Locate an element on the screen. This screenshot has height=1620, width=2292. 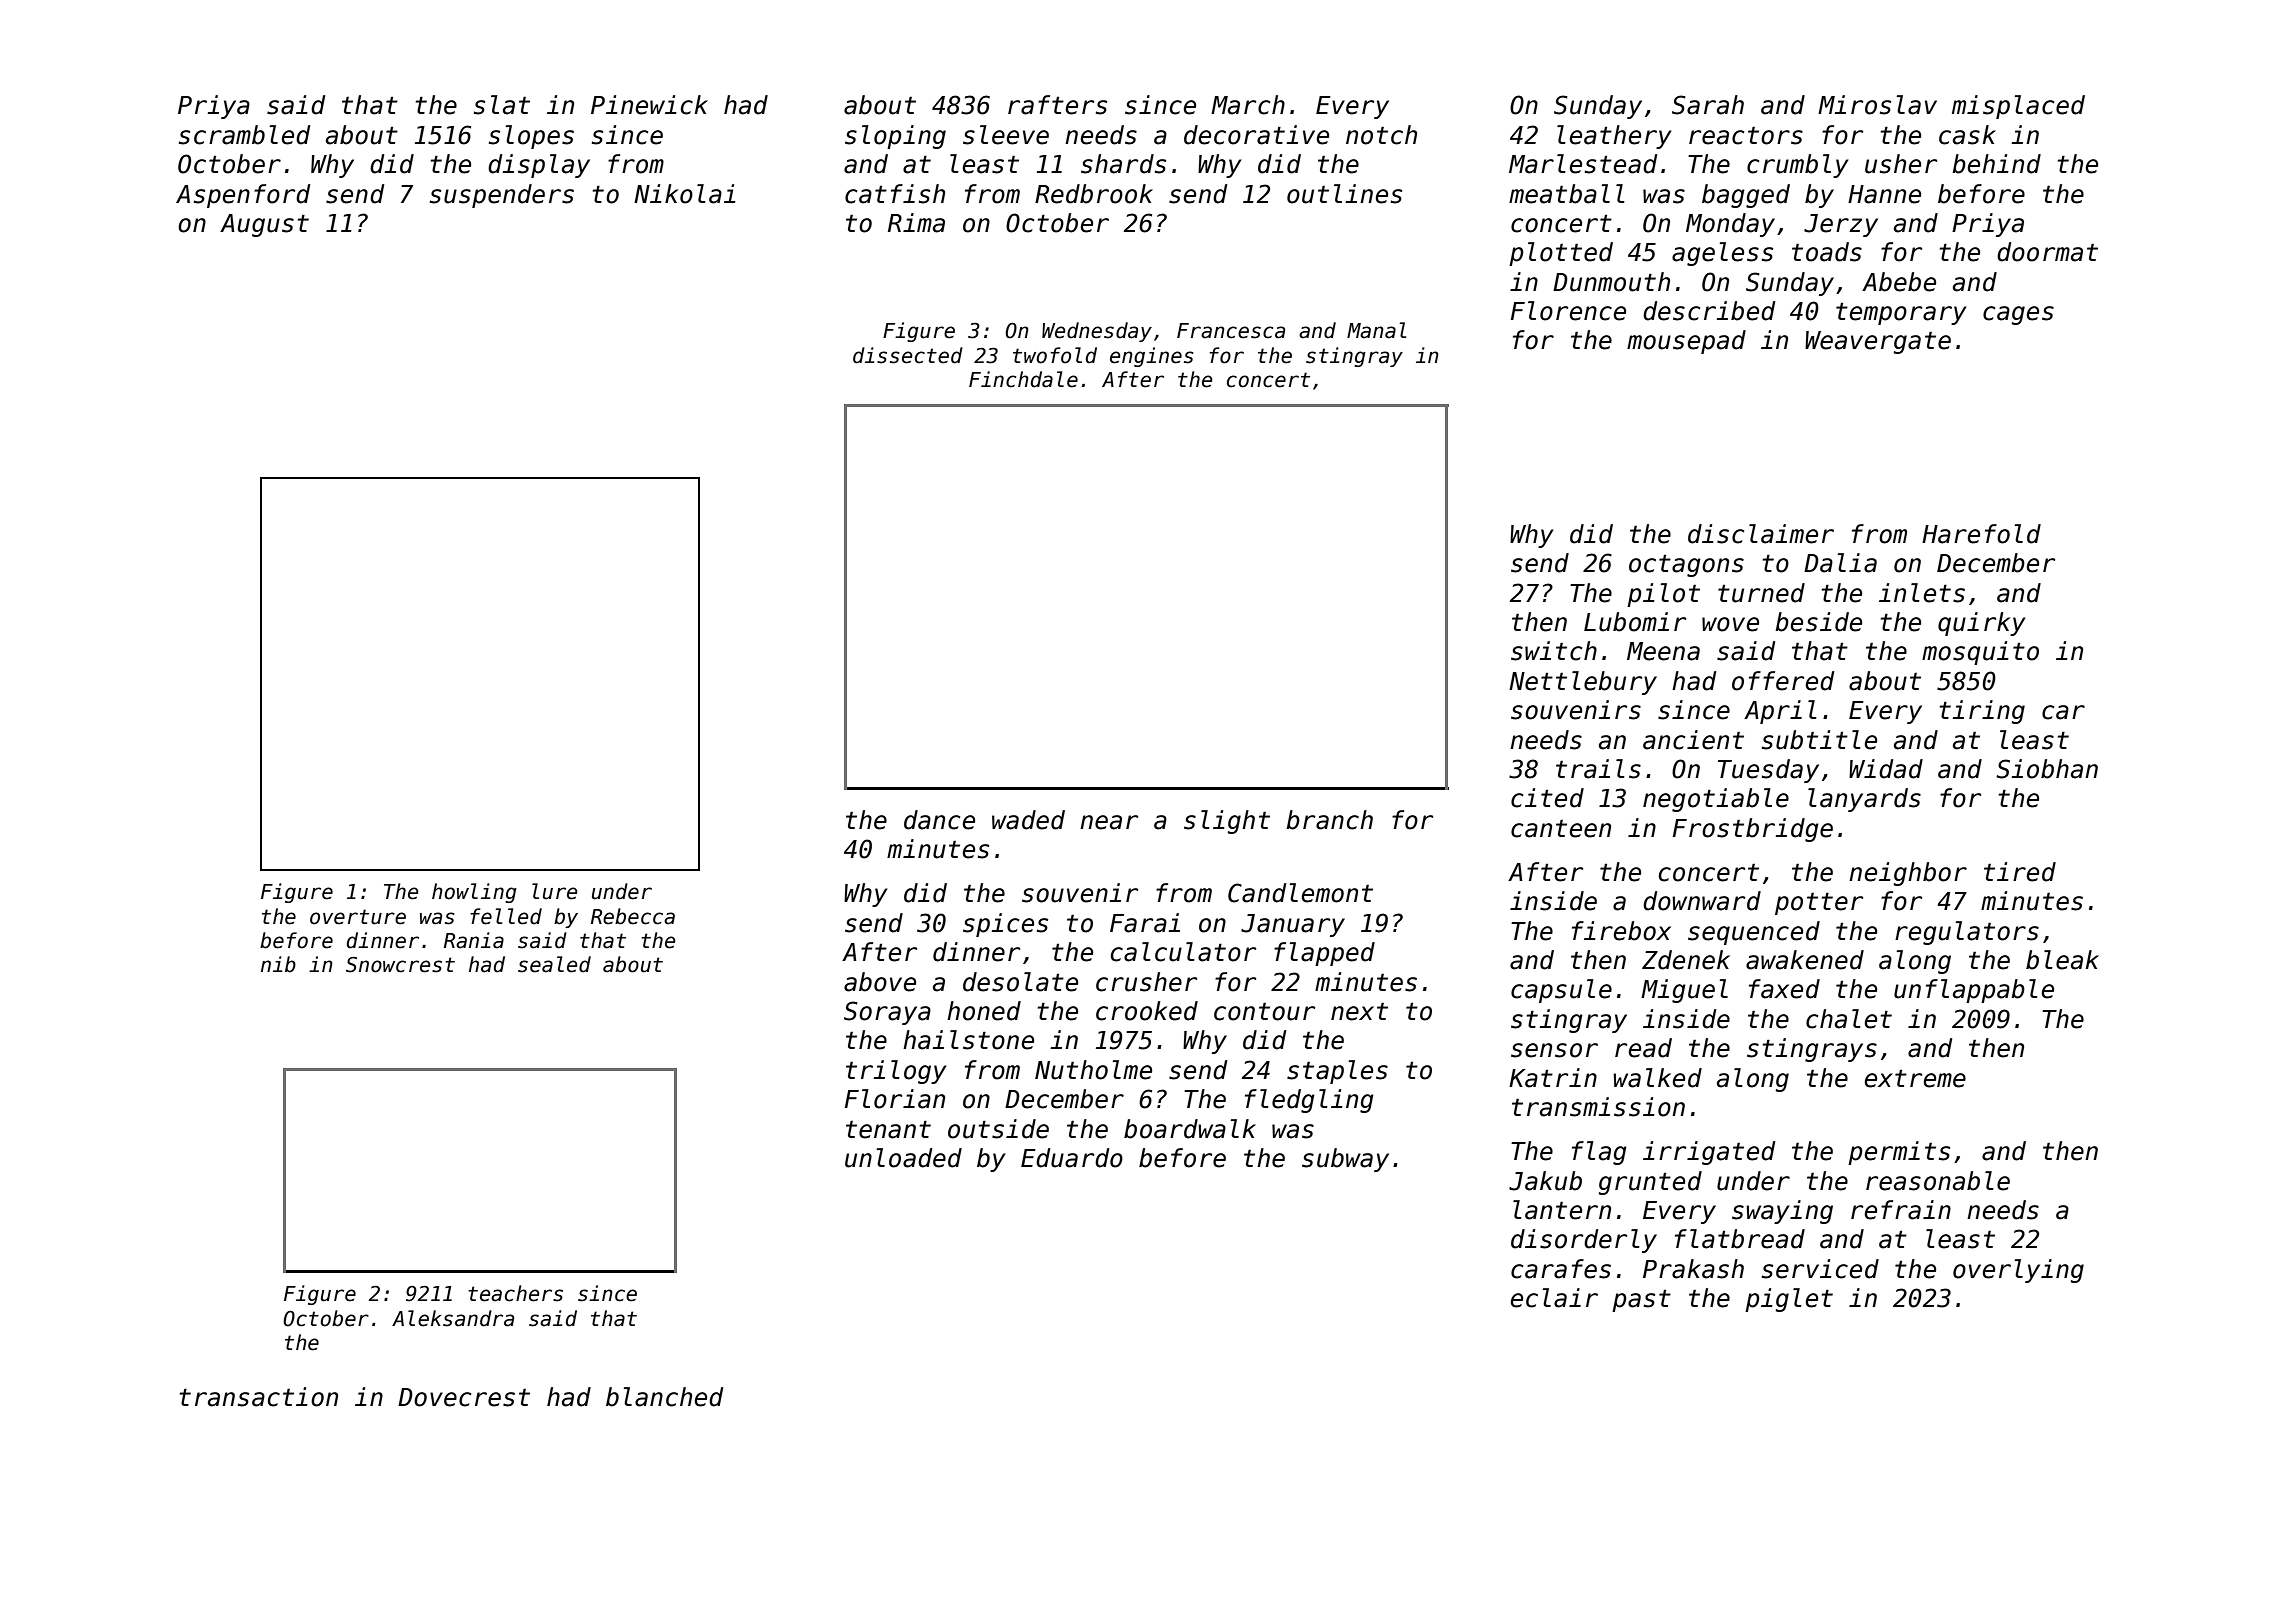
permits is located at coordinates (1899, 1153).
